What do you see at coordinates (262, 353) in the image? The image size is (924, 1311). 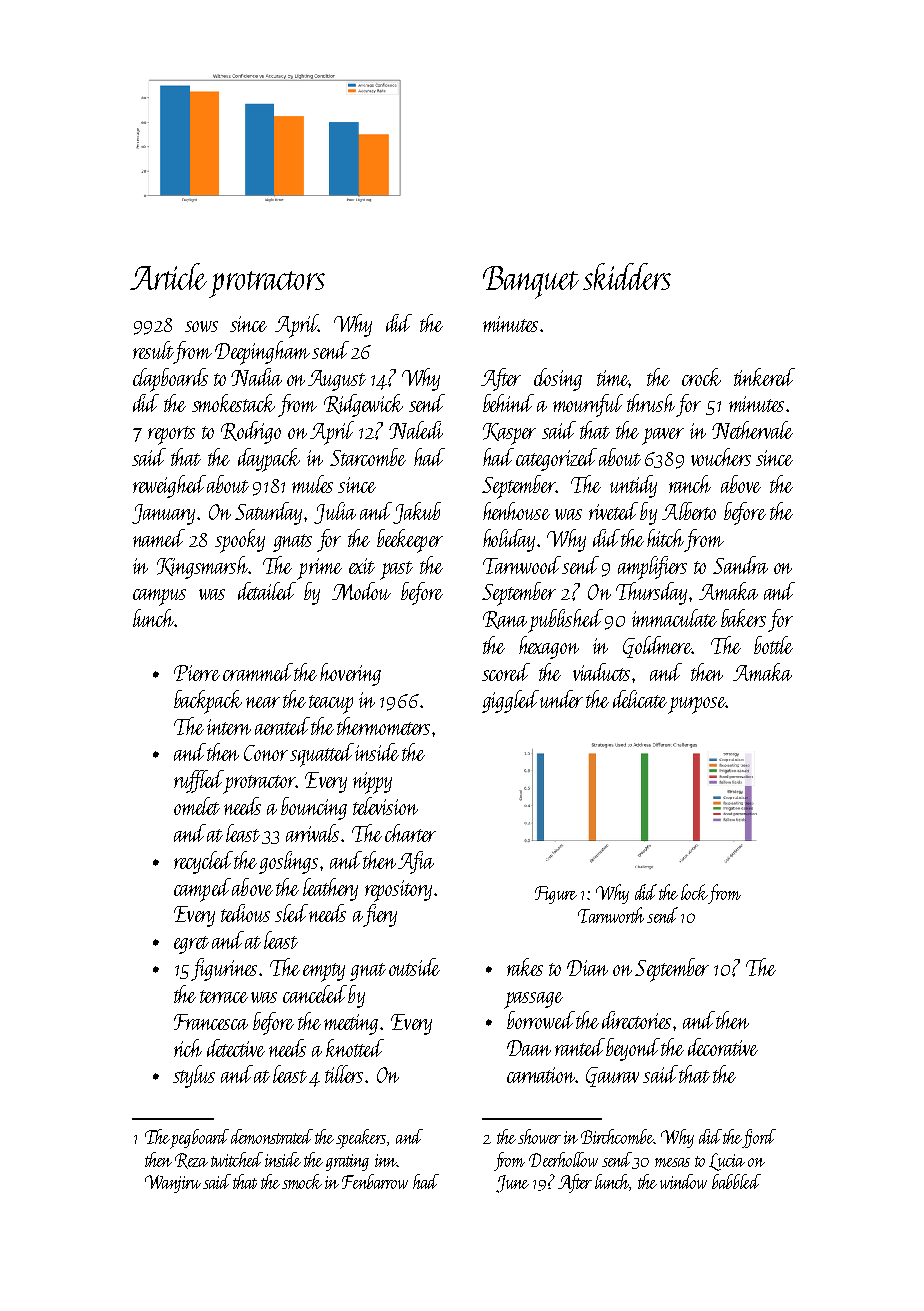 I see `Deepingham` at bounding box center [262, 353].
